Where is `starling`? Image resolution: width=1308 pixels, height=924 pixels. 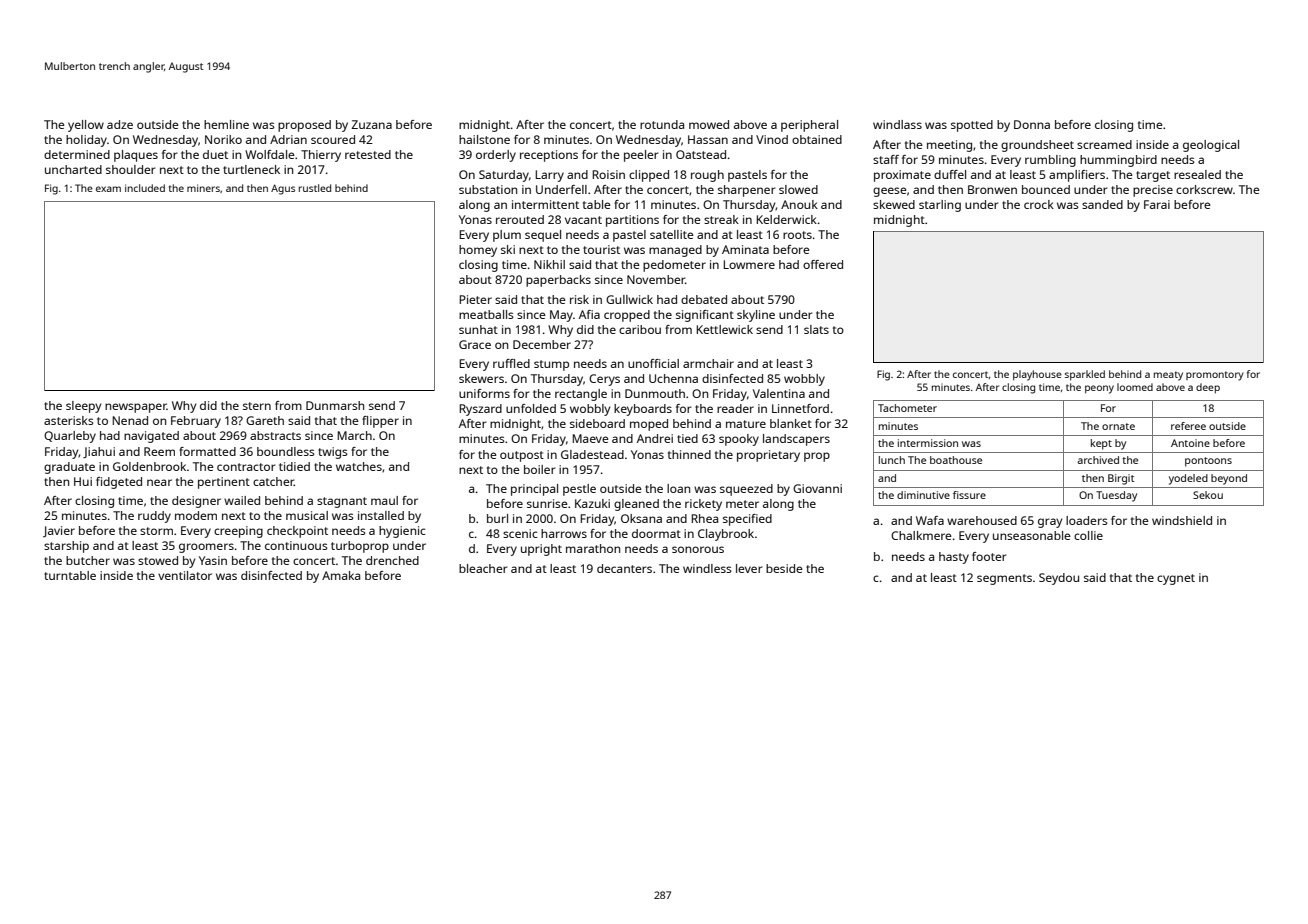 starling is located at coordinates (940, 206).
